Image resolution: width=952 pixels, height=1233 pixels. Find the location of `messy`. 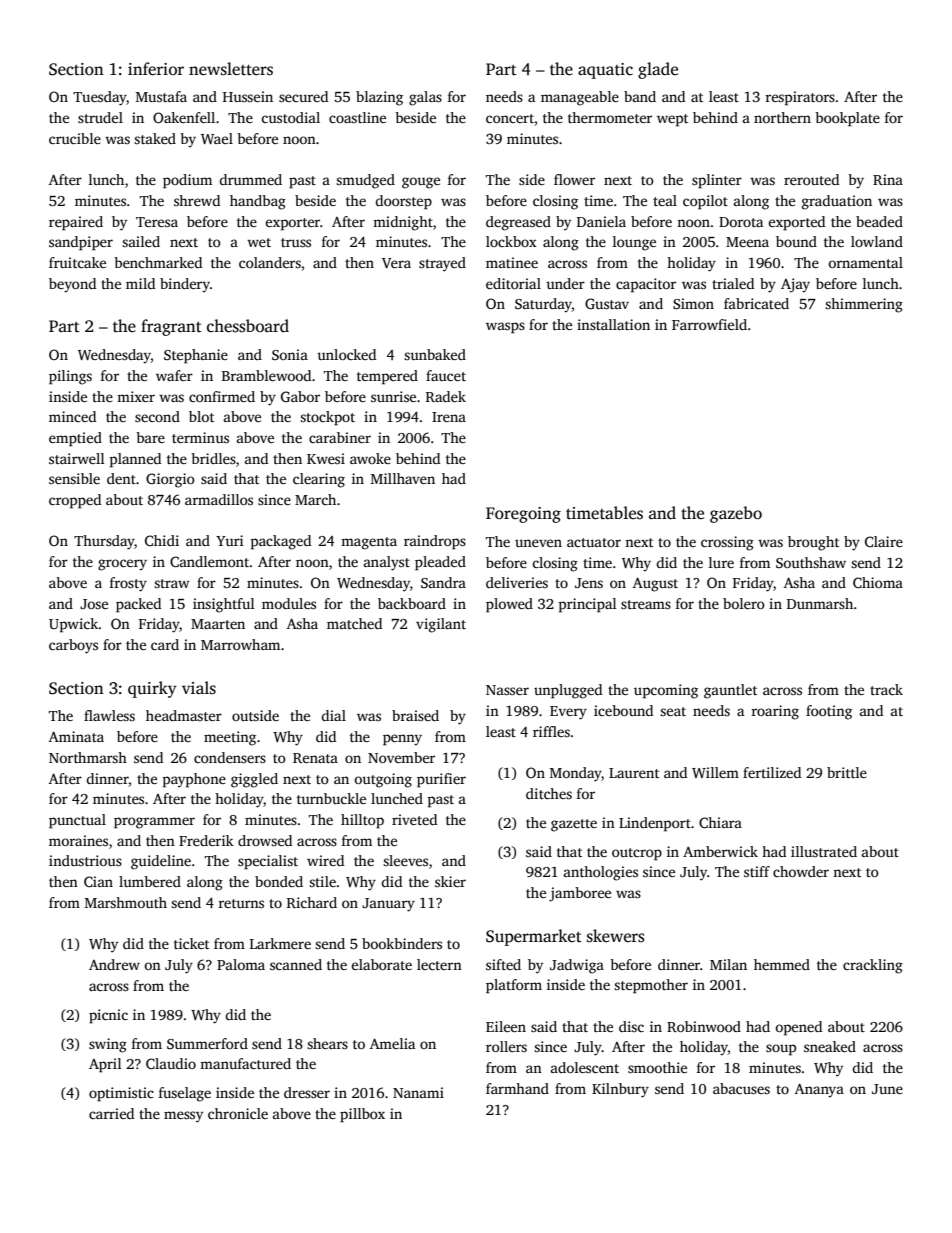

messy is located at coordinates (183, 1117).
